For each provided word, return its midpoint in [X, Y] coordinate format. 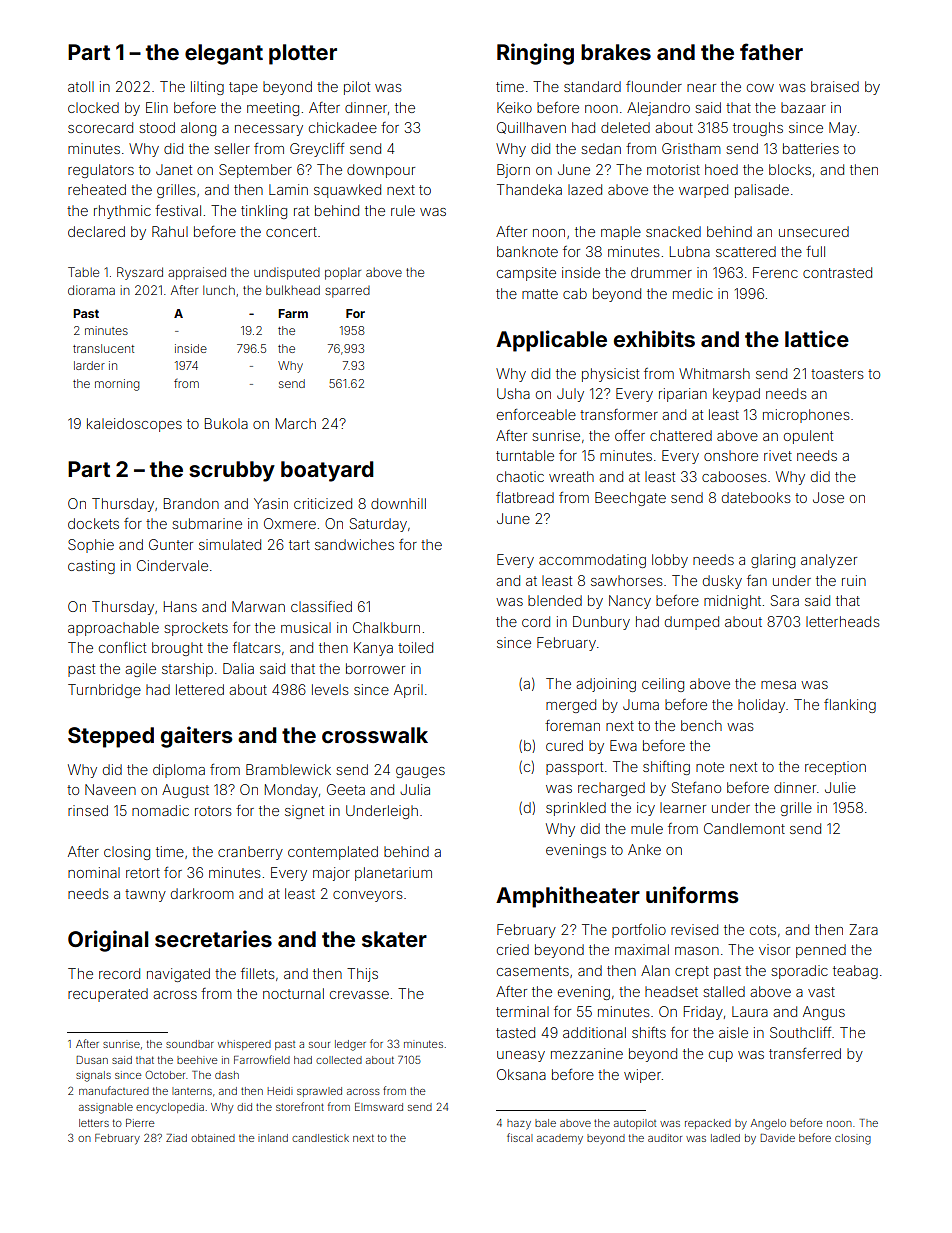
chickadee [343, 127]
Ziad [176, 1138]
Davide [778, 1138]
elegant [224, 54]
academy [560, 1139]
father [771, 51]
